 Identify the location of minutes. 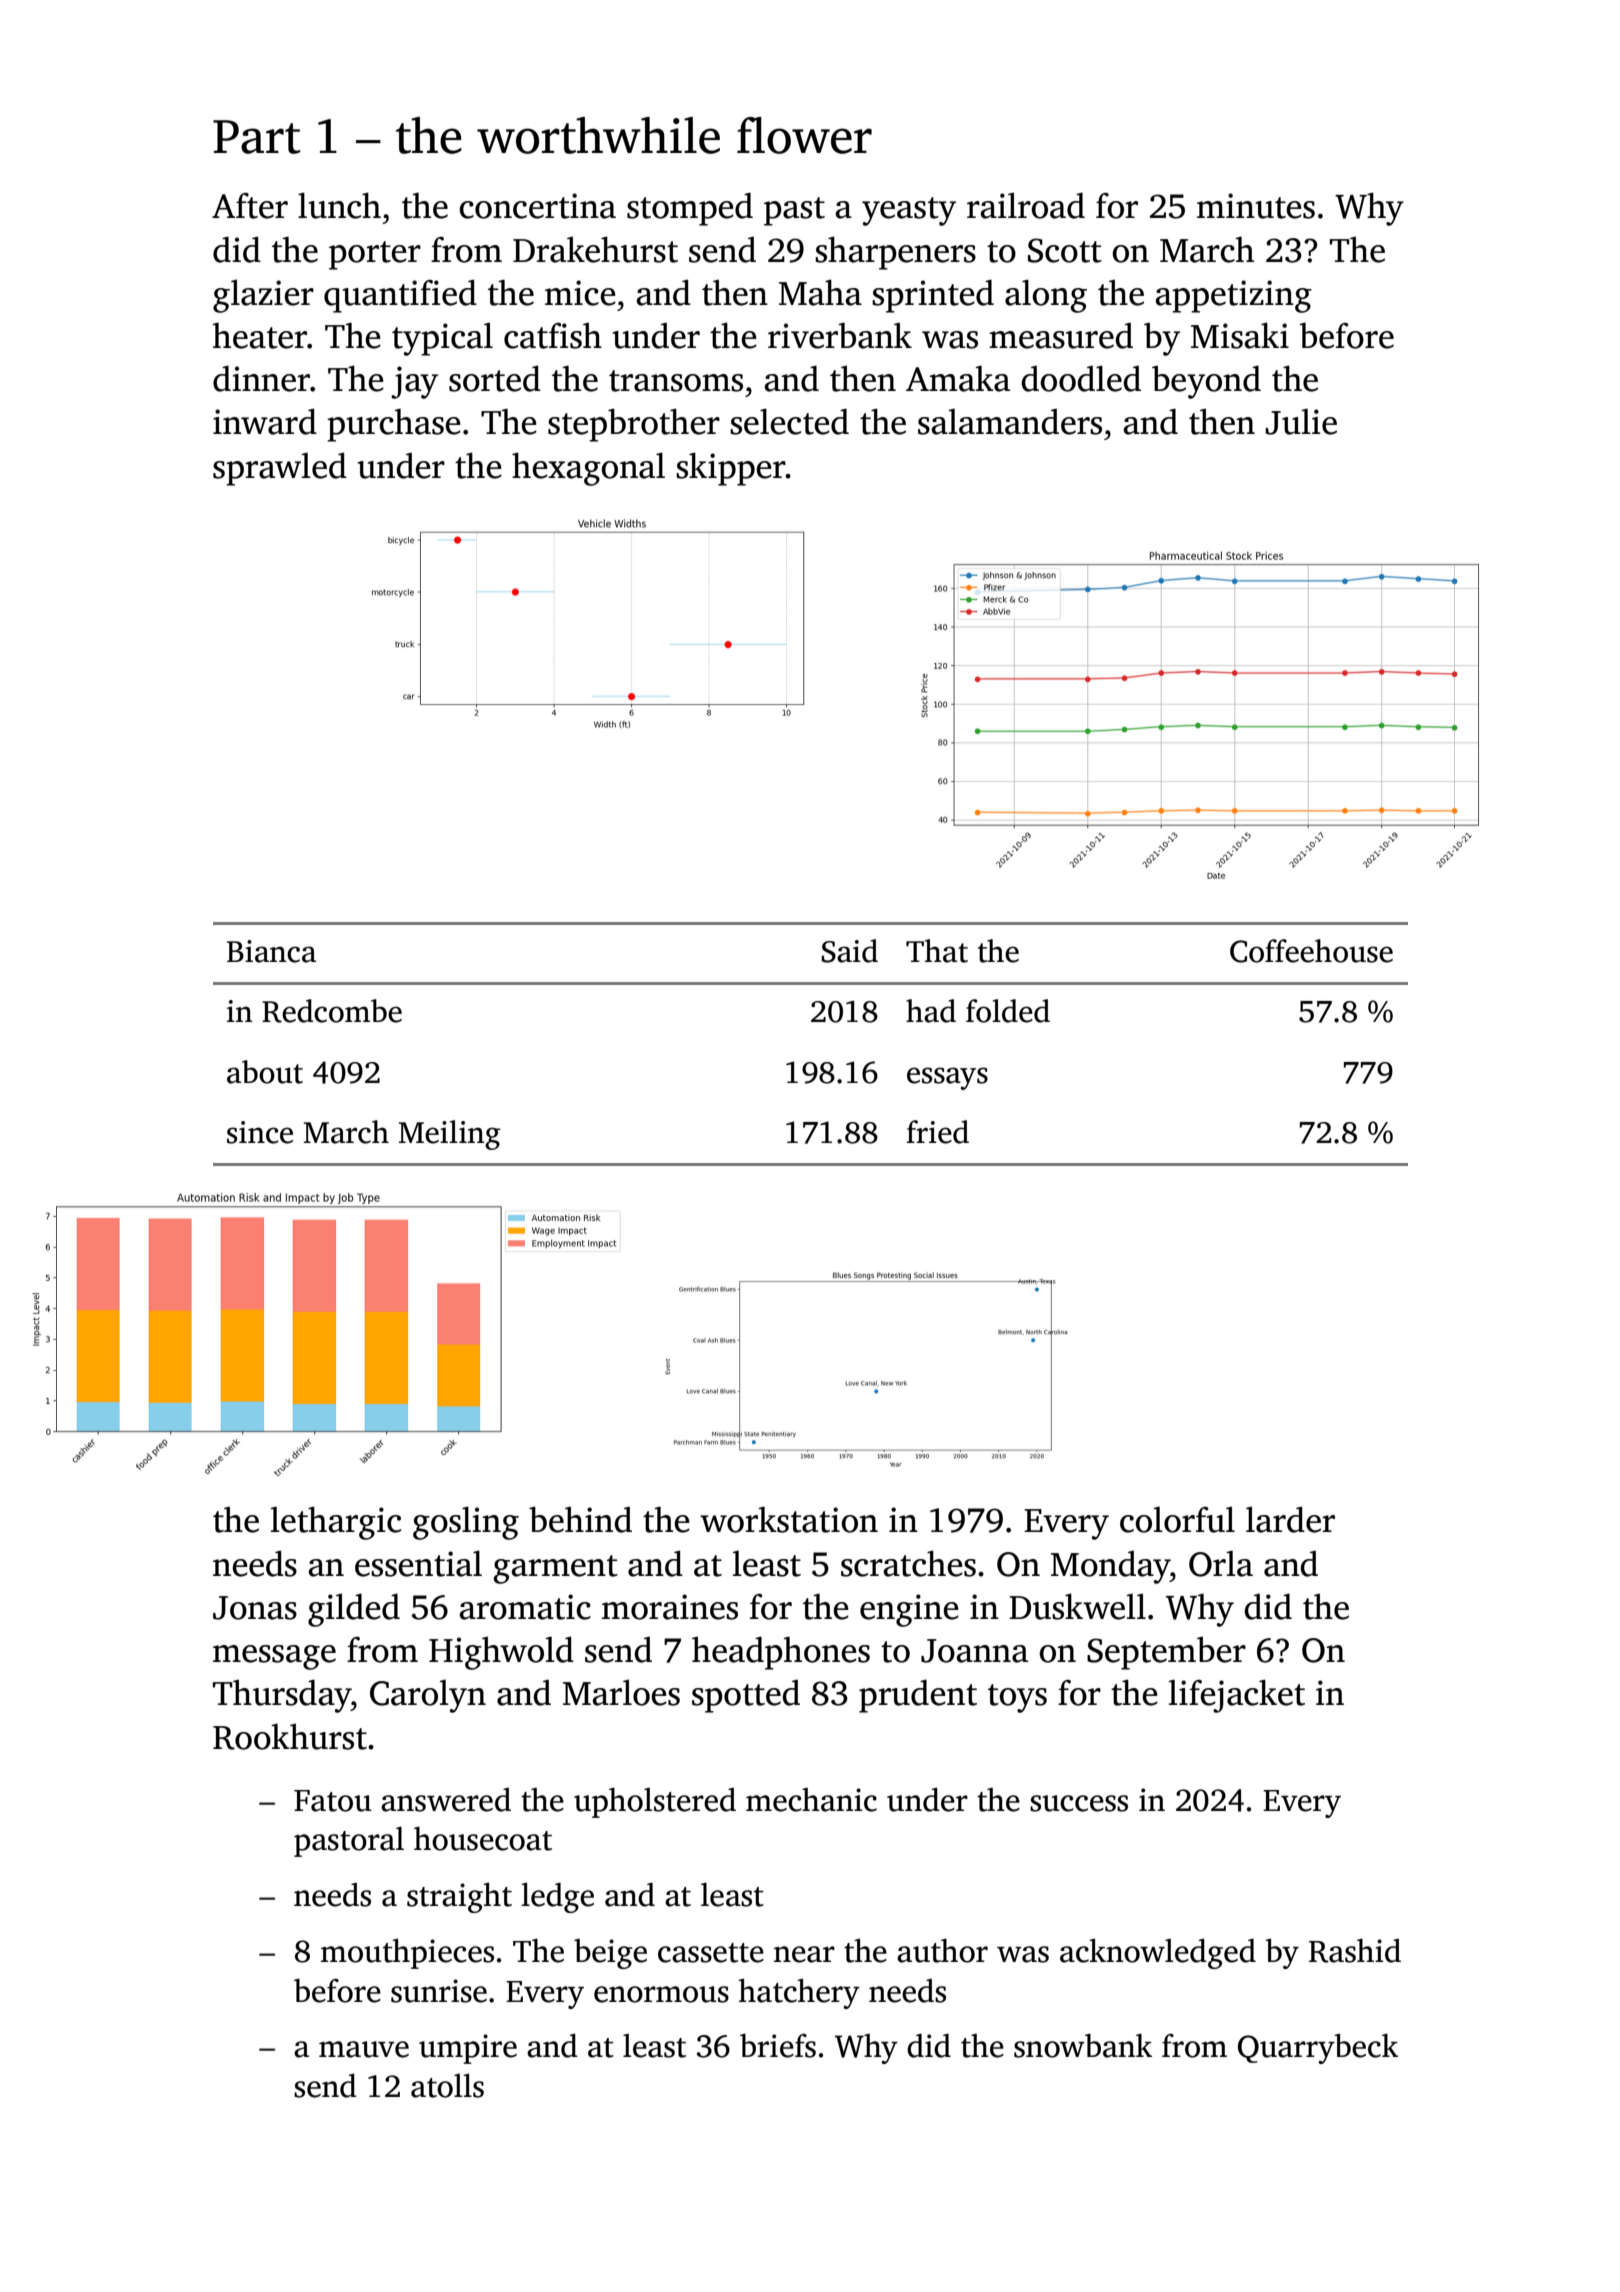
(1256, 206).
